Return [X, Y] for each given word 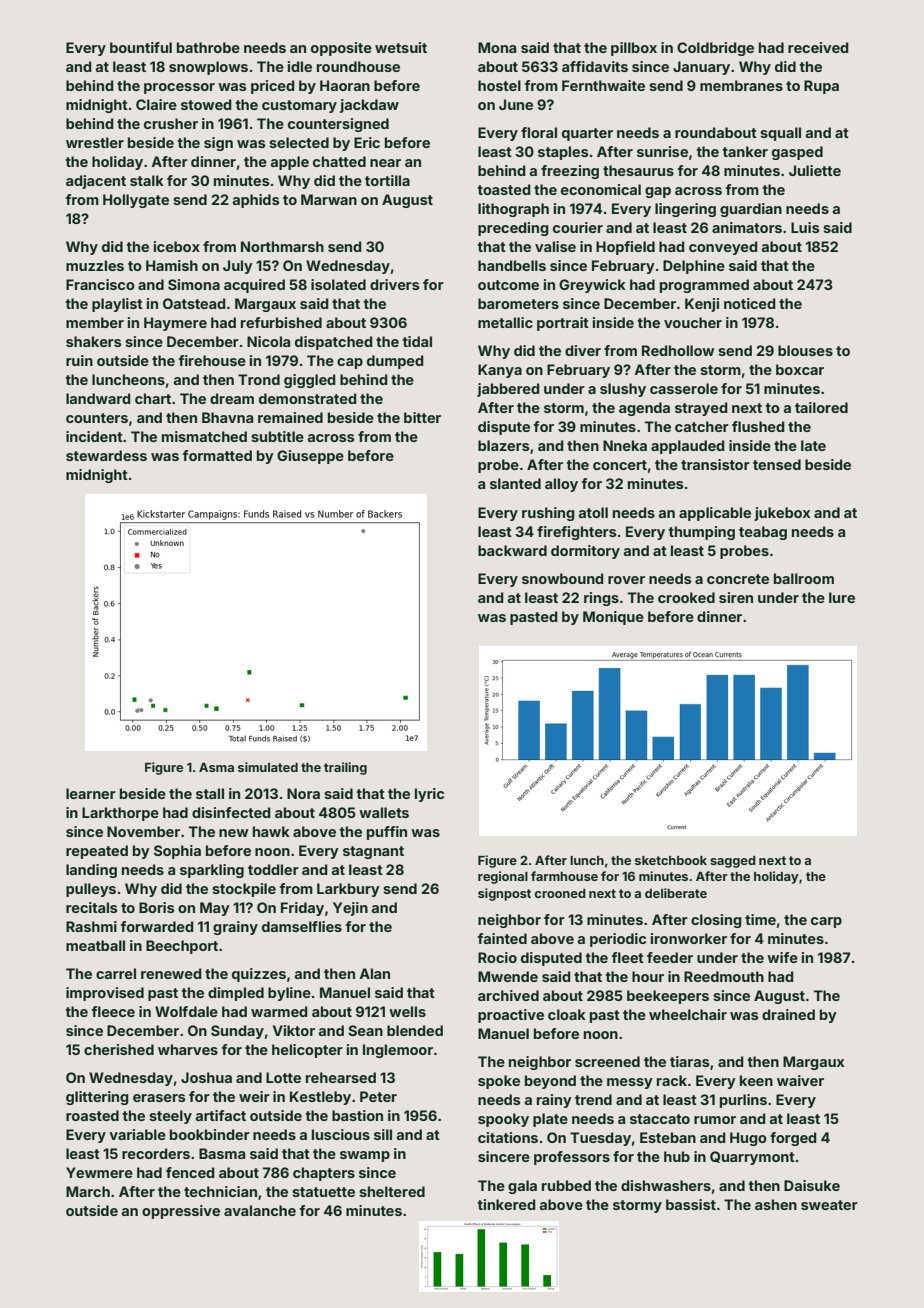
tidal [417, 341]
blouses [805, 350]
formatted [217, 455]
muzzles [95, 265]
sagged [733, 862]
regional [503, 877]
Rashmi [91, 926]
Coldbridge [715, 49]
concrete [738, 579]
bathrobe [208, 47]
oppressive [181, 1212]
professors [572, 1158]
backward [512, 550]
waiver [800, 1080]
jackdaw [369, 106]
